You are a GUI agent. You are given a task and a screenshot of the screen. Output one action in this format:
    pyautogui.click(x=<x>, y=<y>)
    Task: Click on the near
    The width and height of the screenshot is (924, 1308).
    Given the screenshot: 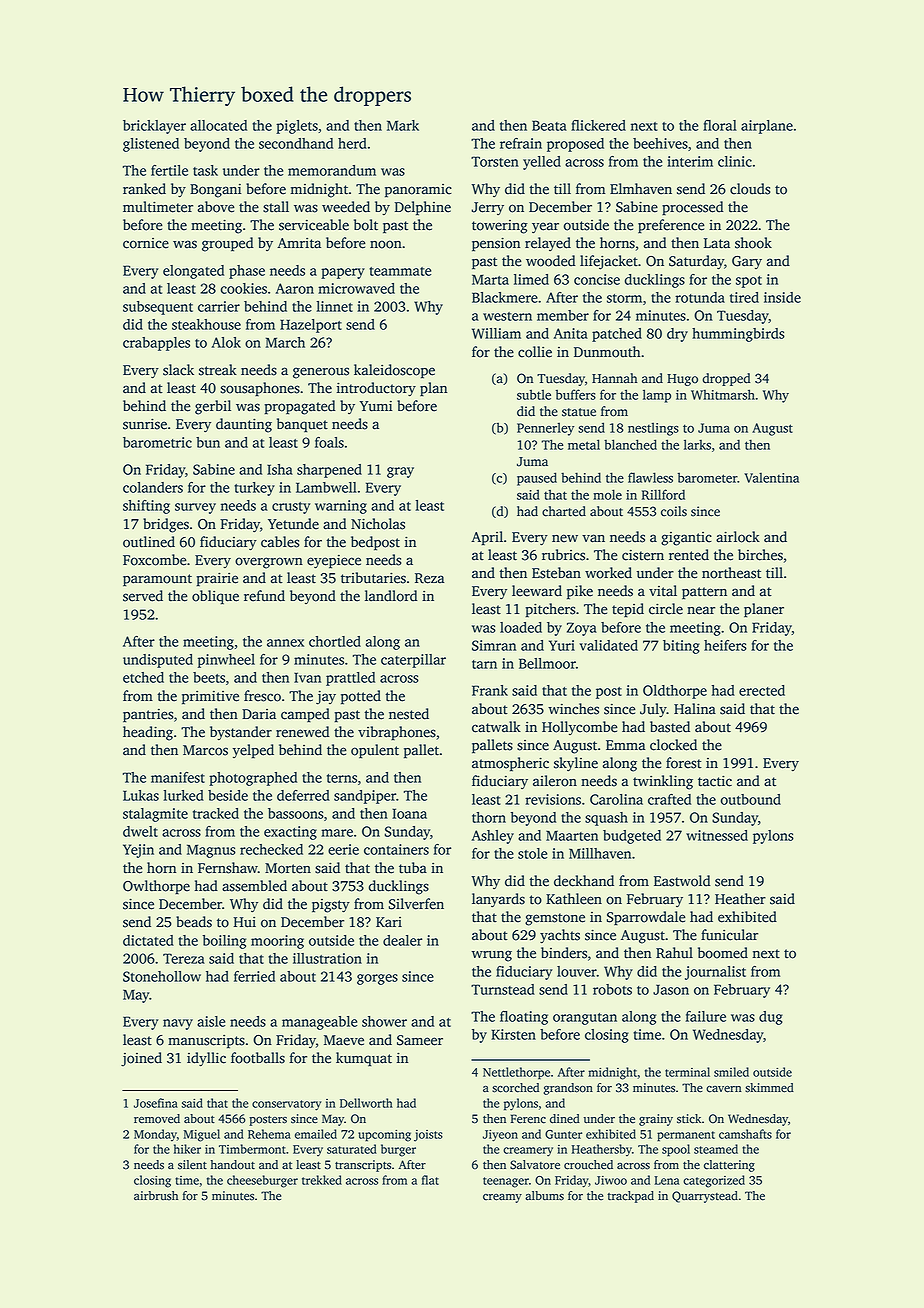 What is the action you would take?
    pyautogui.click(x=701, y=610)
